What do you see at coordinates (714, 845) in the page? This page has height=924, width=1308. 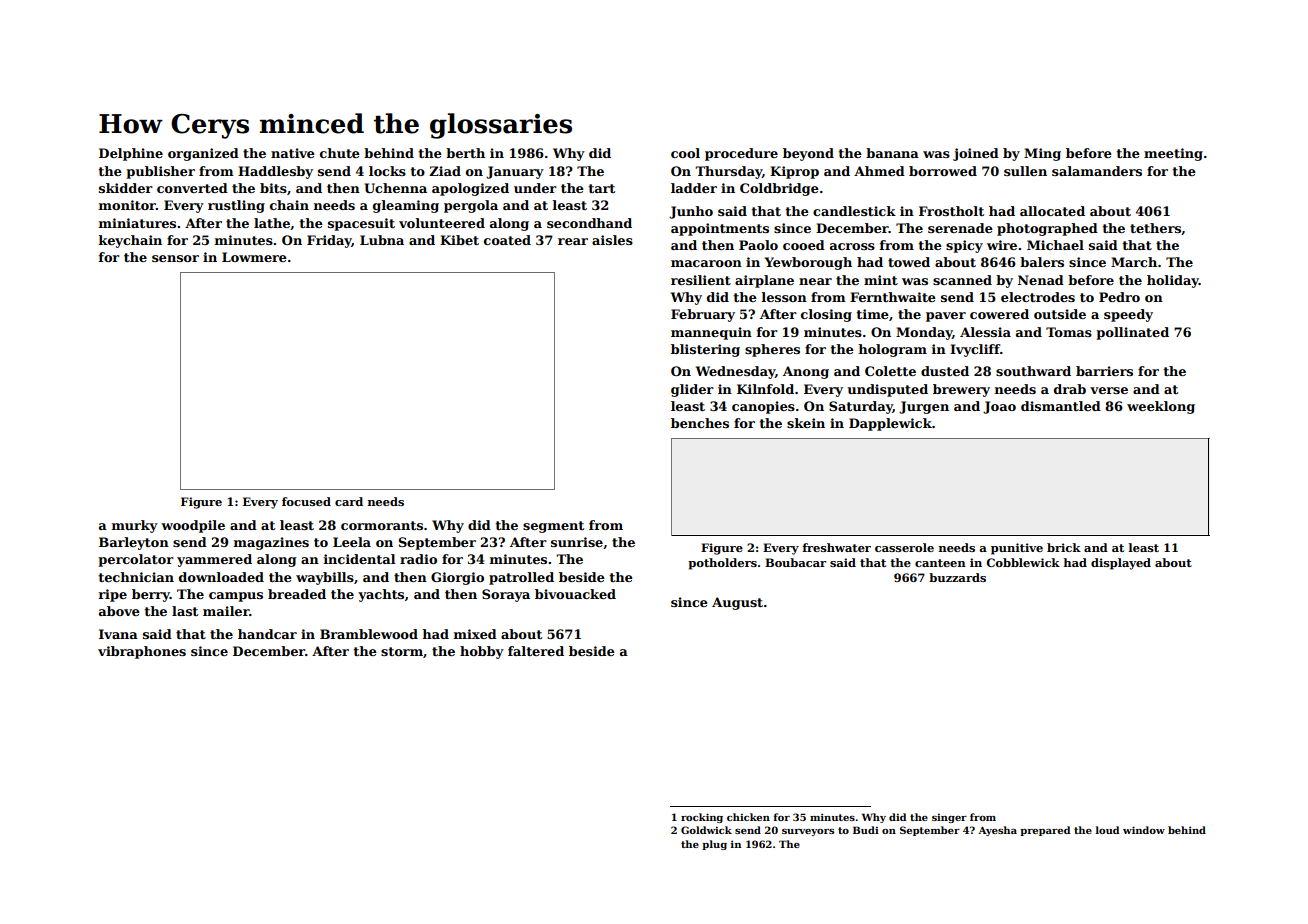 I see `plug` at bounding box center [714, 845].
